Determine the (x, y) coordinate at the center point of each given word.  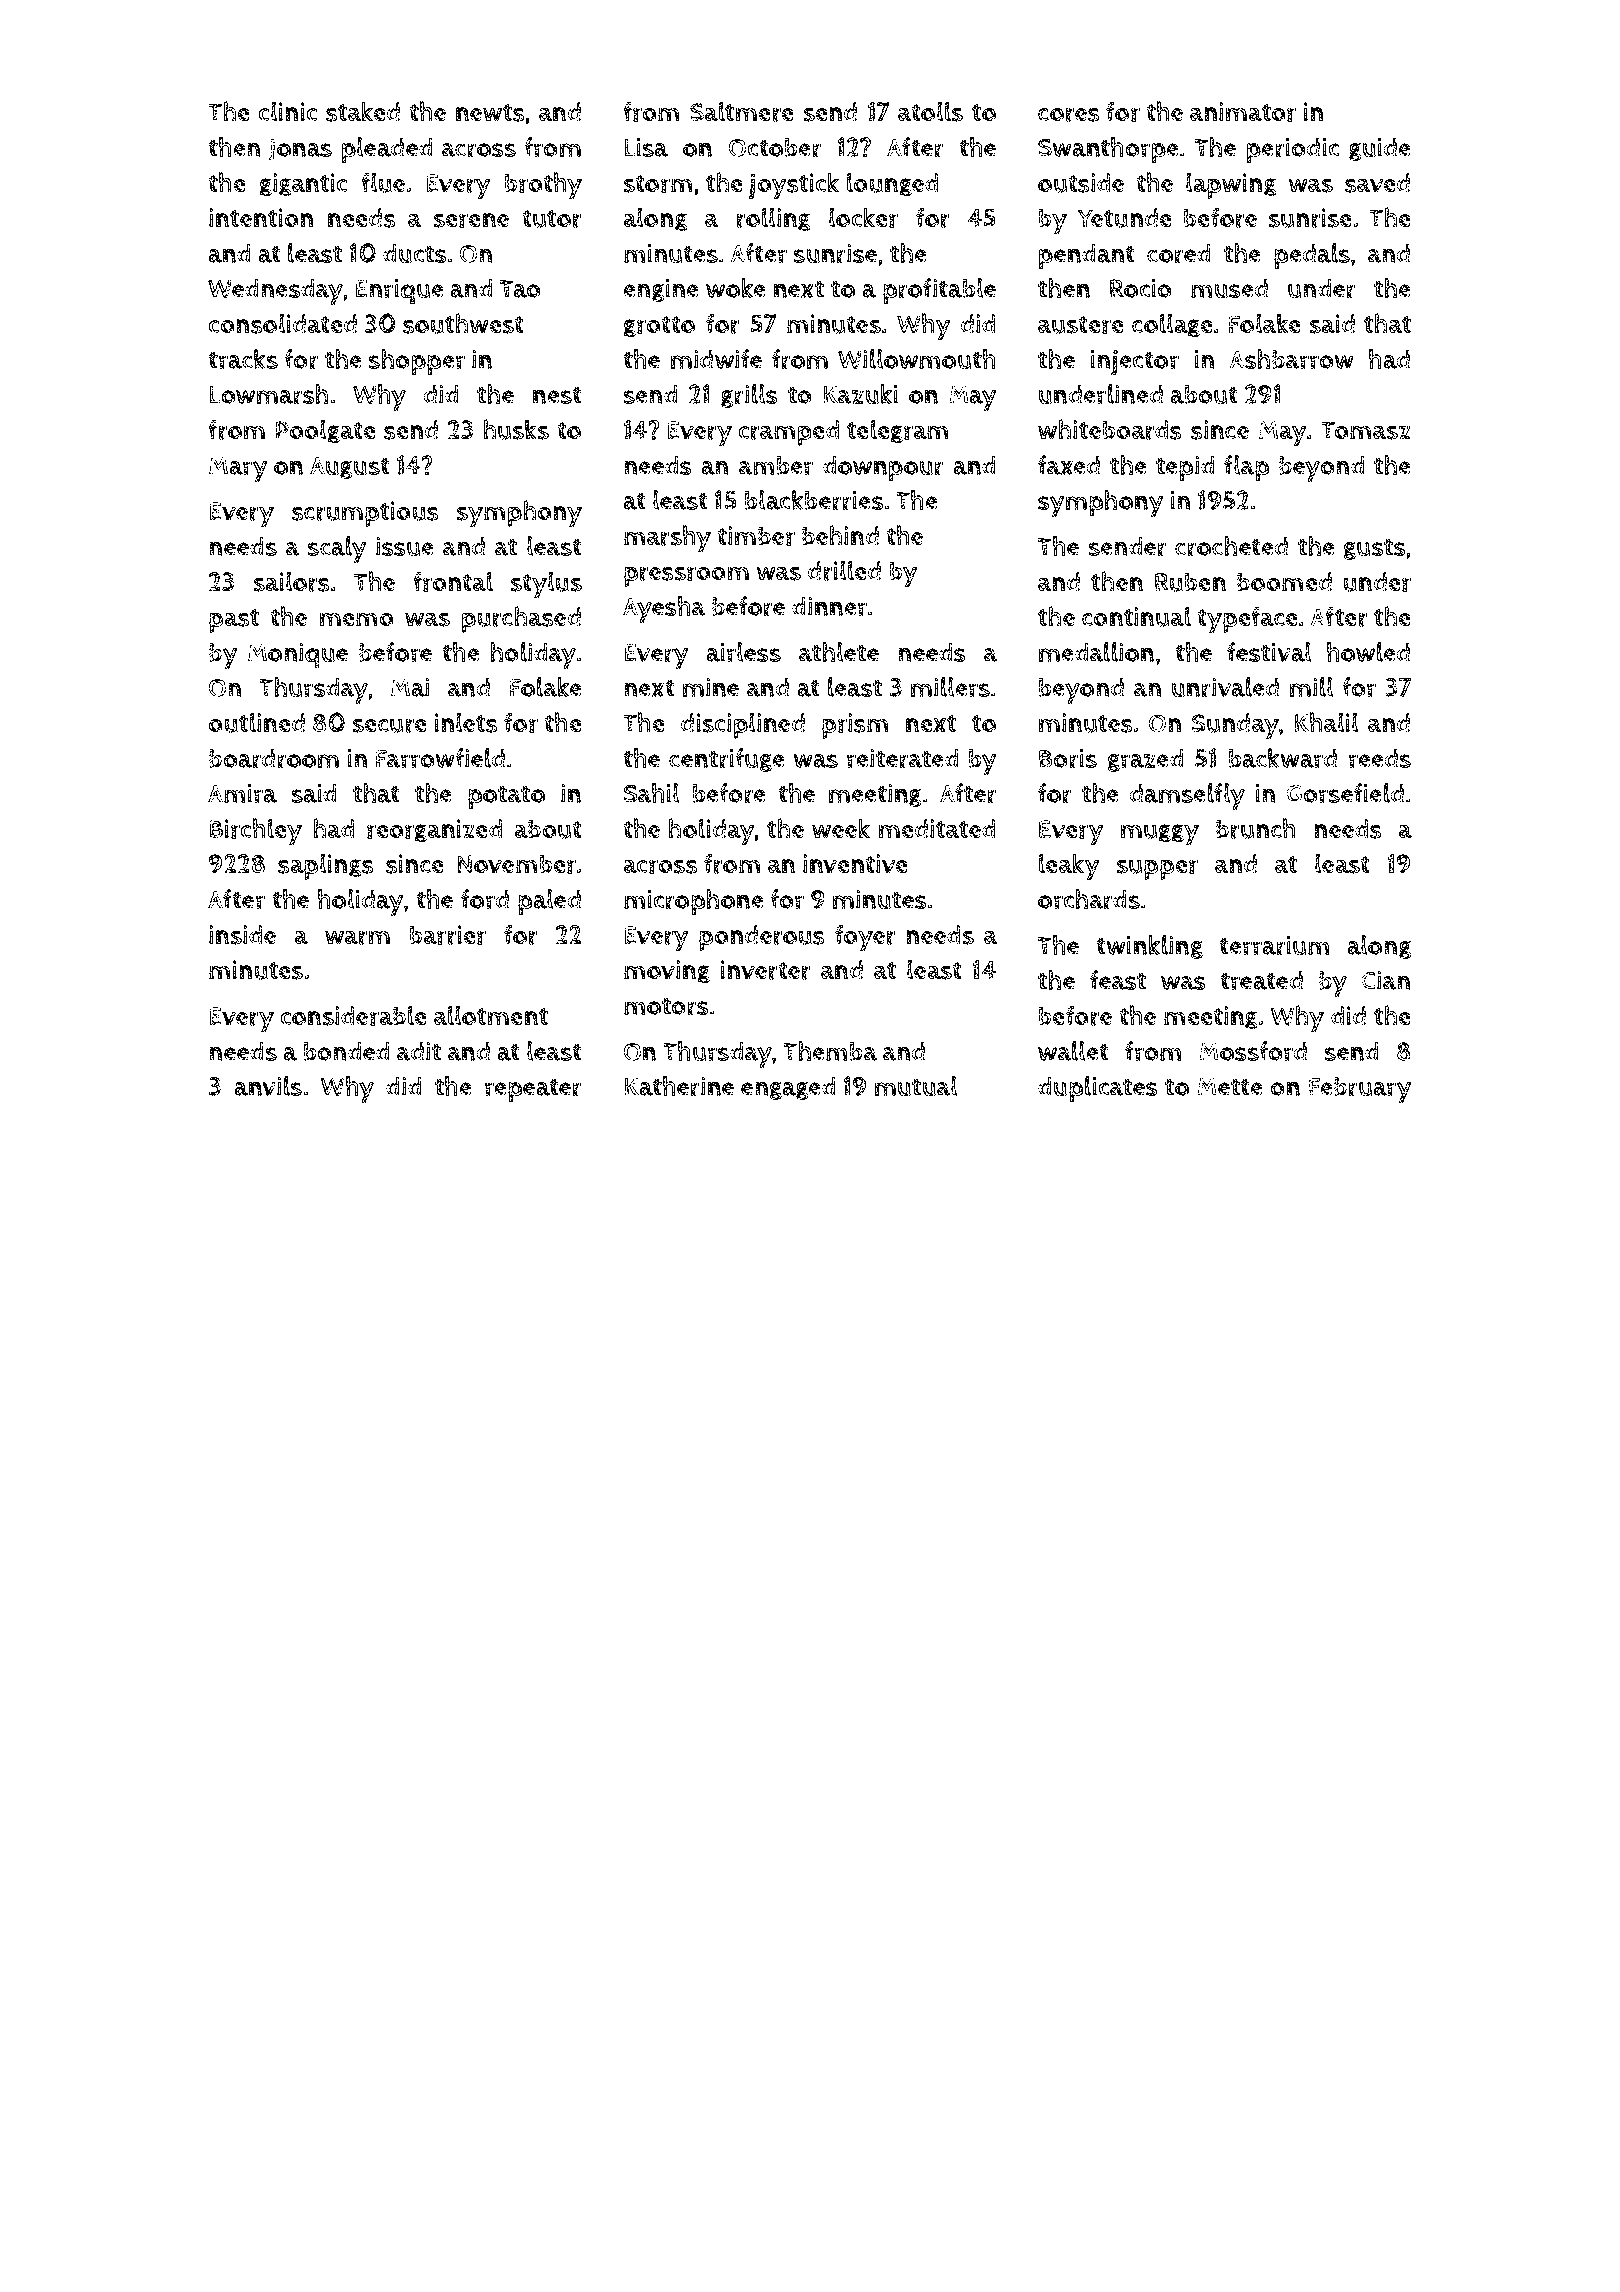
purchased (521, 619)
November (517, 864)
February (1360, 1090)
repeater (533, 1090)
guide (1380, 149)
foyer (865, 938)
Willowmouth (917, 359)
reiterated (902, 758)
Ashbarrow (1291, 359)
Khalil (1326, 722)
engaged (788, 1088)
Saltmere (742, 111)
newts (490, 113)
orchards (1089, 899)
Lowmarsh (268, 394)
